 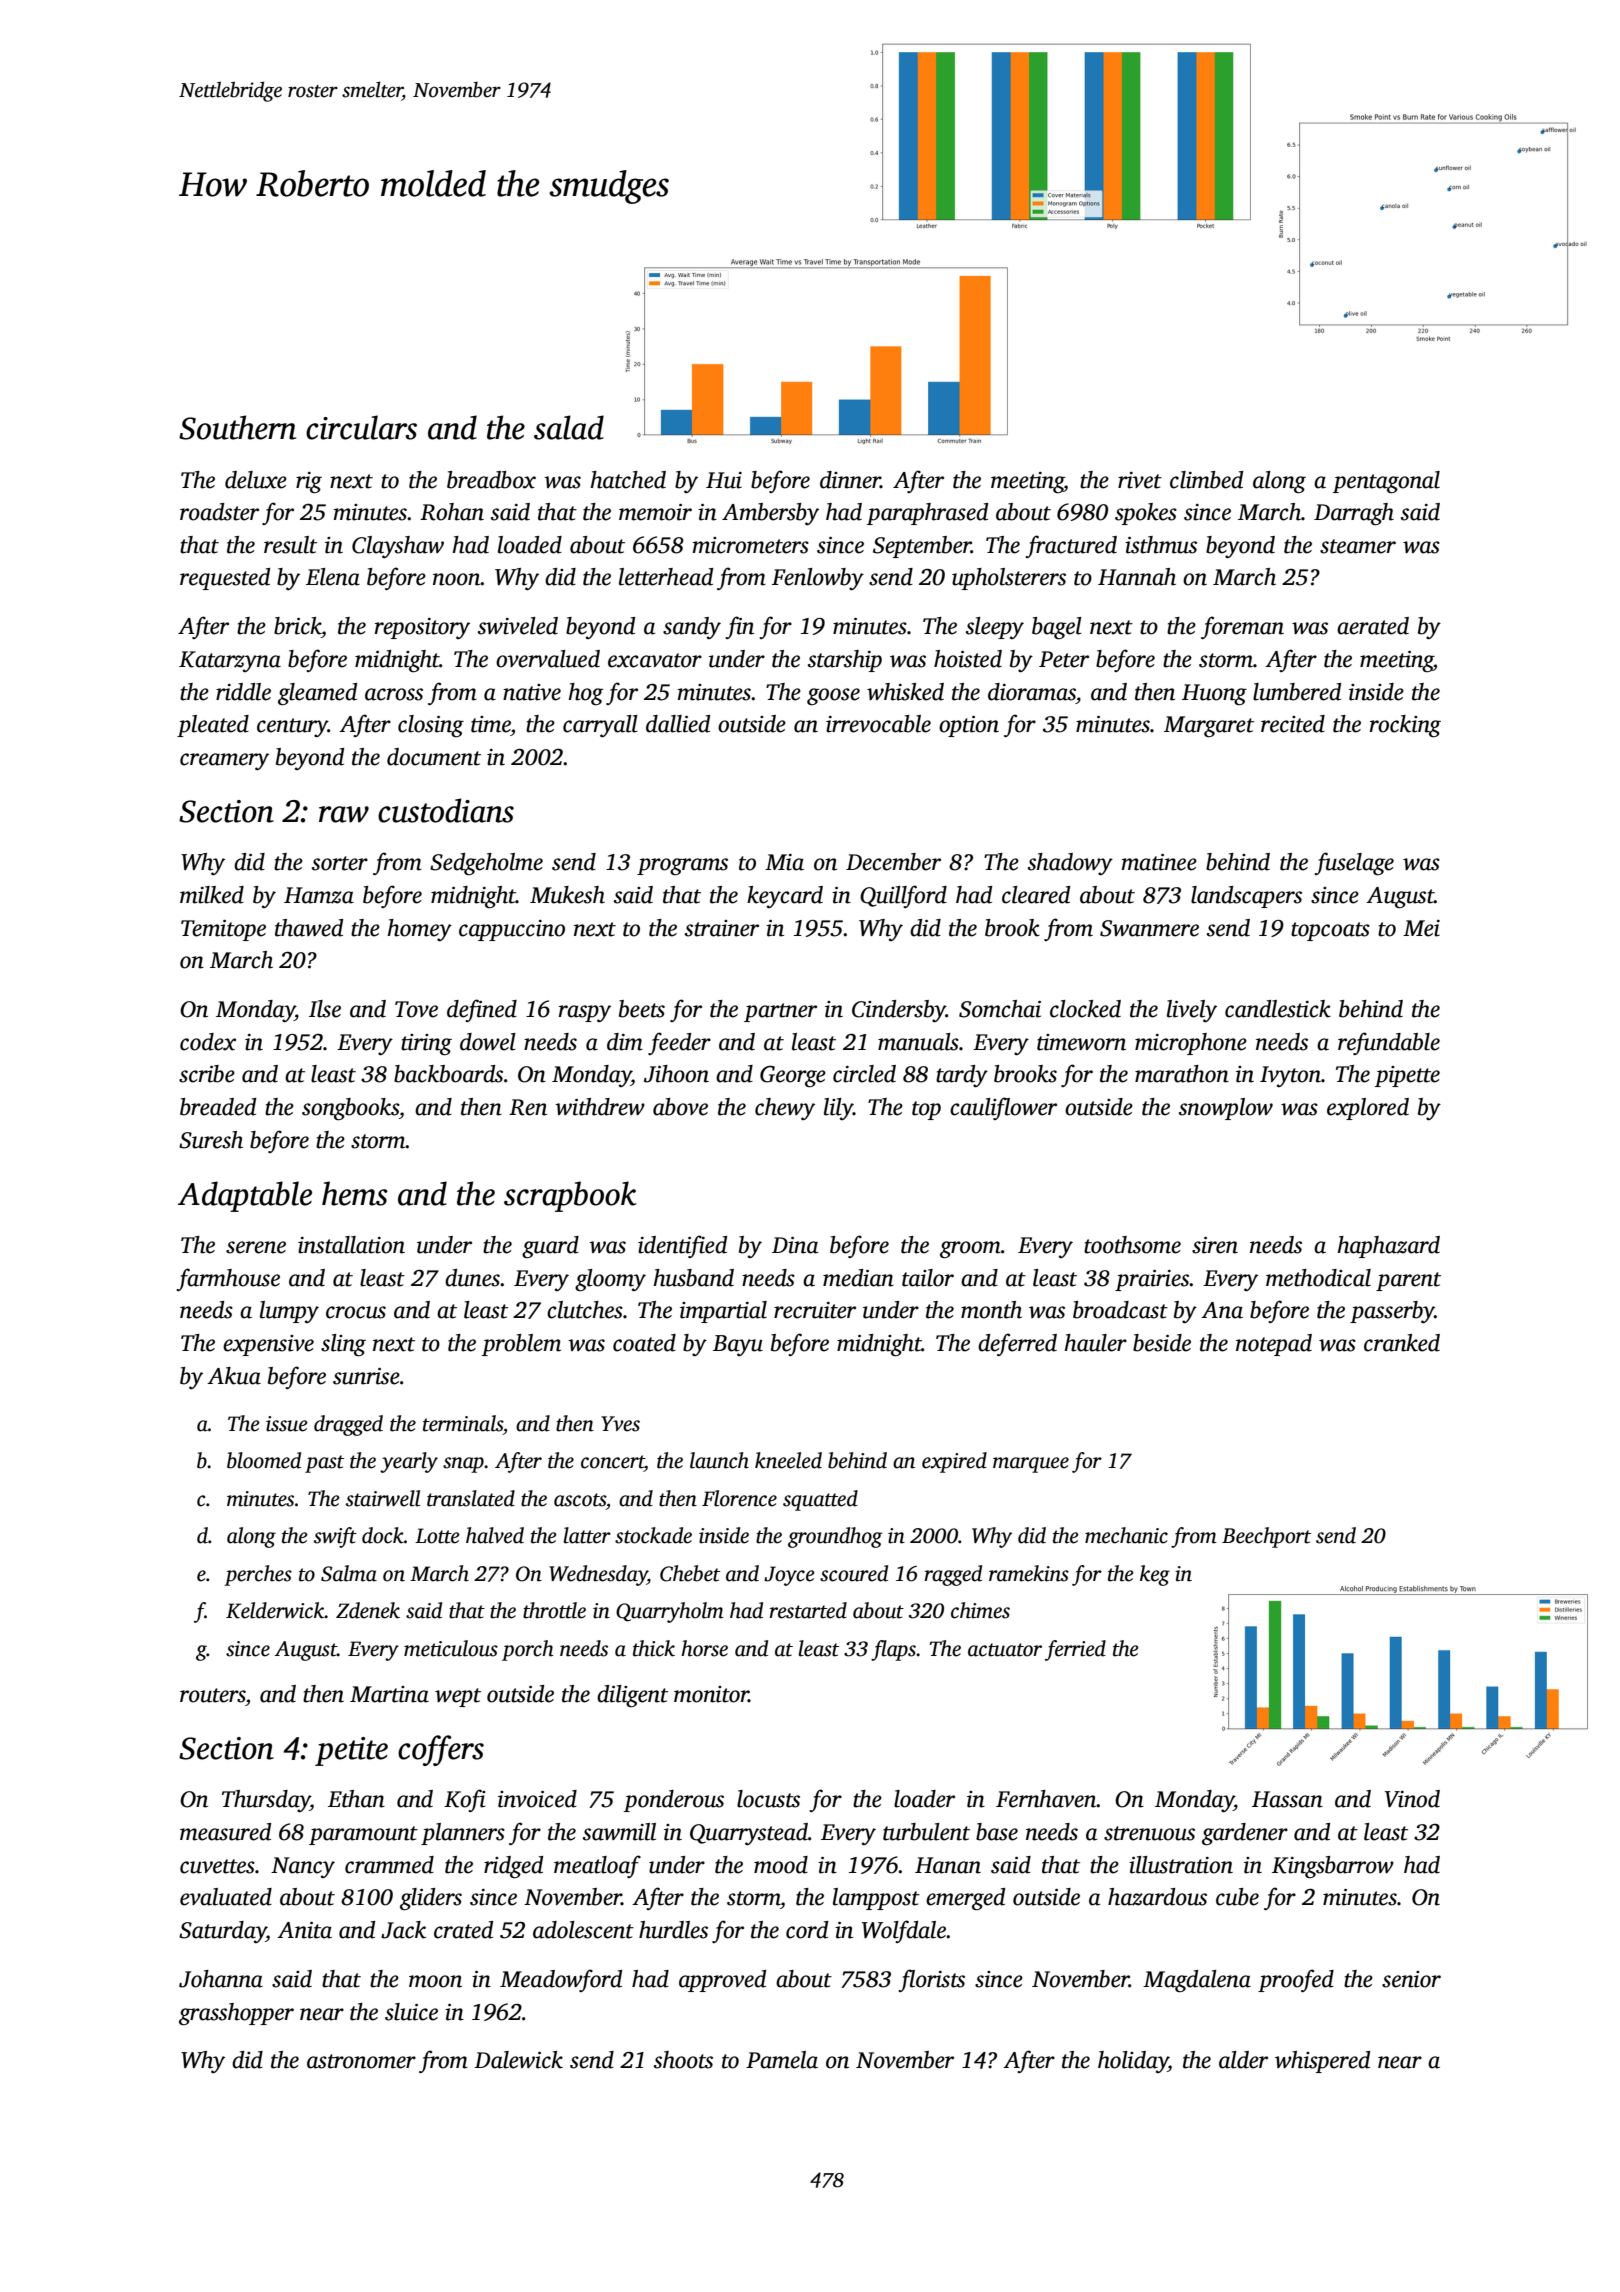 What do you see at coordinates (682, 866) in the screenshot?
I see `programs` at bounding box center [682, 866].
